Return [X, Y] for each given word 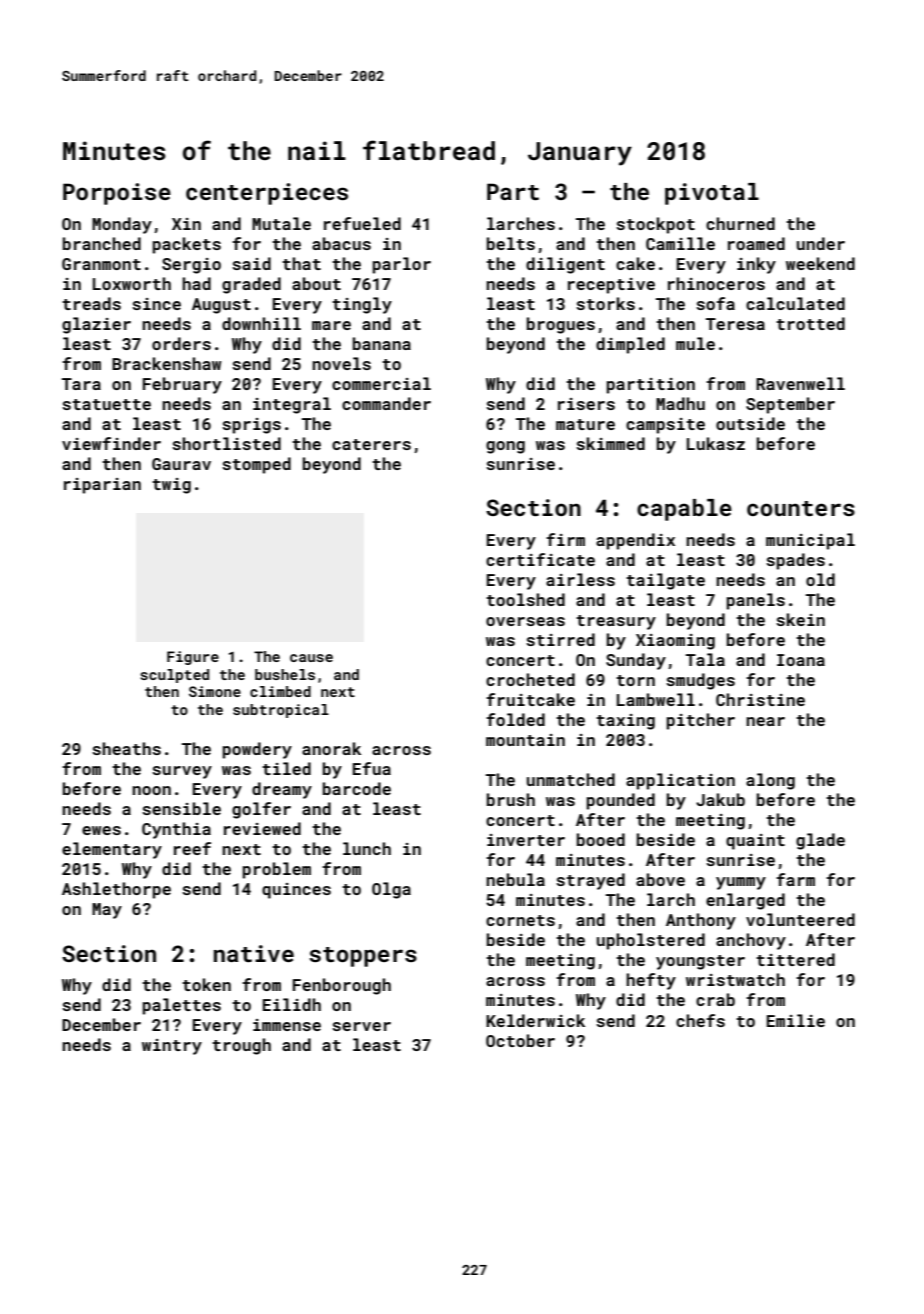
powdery [257, 750]
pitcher [701, 721]
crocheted [530, 679]
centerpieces [267, 194]
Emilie [796, 1020]
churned [740, 223]
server [361, 1026]
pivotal [712, 194]
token [206, 984]
